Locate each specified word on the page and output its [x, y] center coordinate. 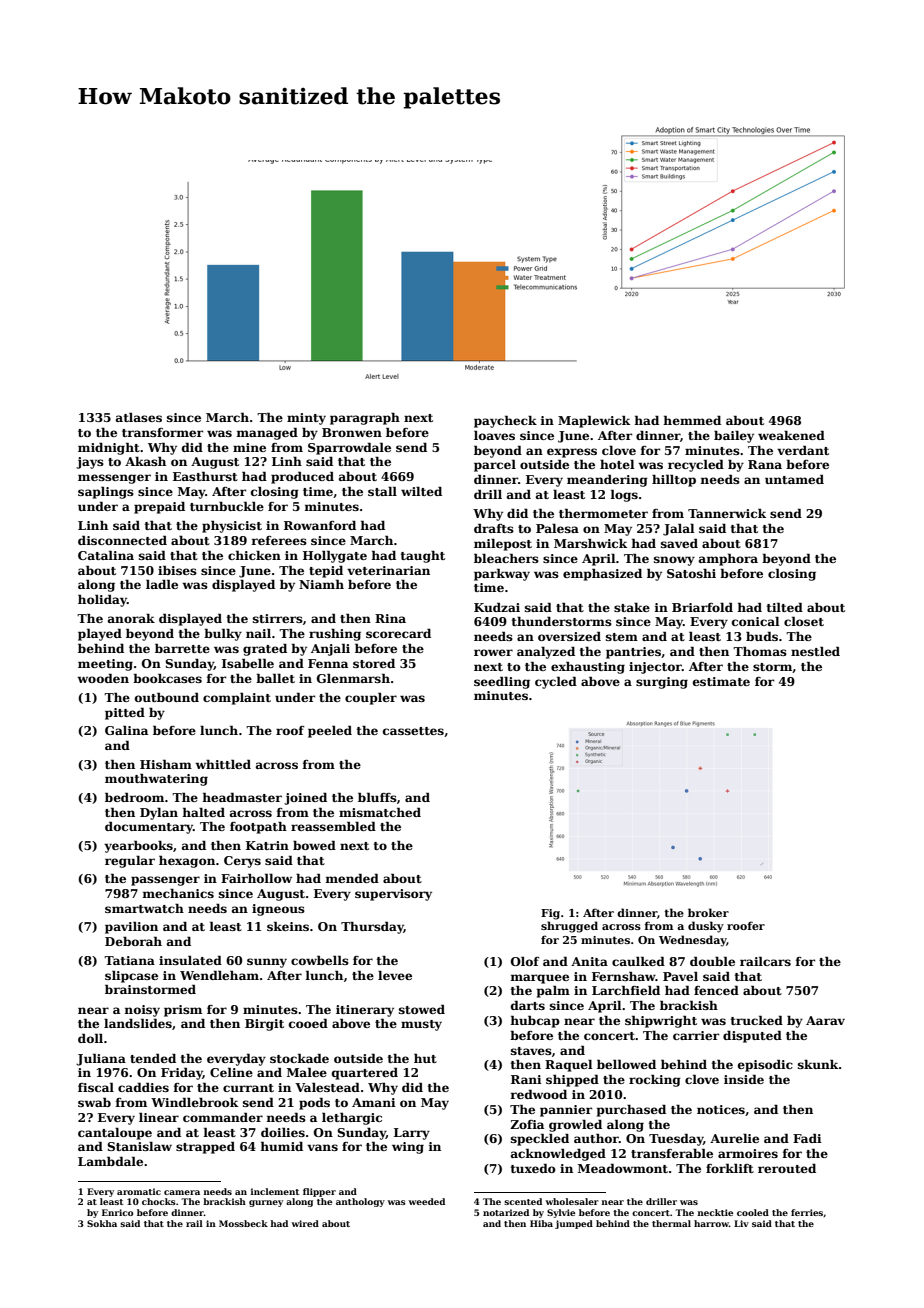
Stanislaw [139, 1146]
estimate [721, 681]
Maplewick [594, 421]
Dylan [159, 814]
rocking [655, 1080]
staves [531, 1051]
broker [708, 912]
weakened [791, 435]
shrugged [569, 927]
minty [306, 419]
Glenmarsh [353, 678]
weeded [426, 1201]
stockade [299, 1058]
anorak [131, 618]
